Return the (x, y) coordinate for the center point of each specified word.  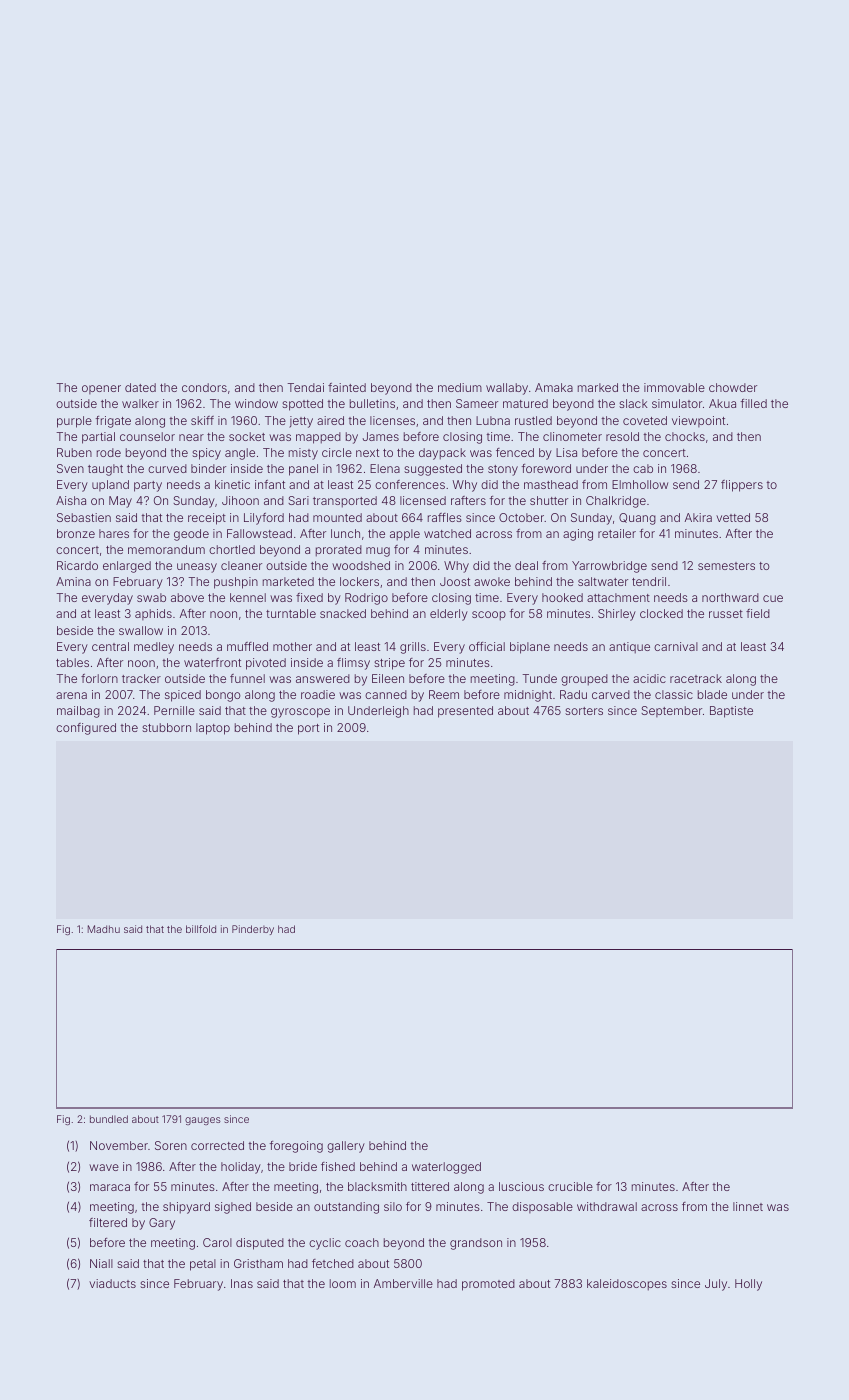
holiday (241, 1168)
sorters (584, 711)
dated (140, 387)
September (671, 711)
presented (465, 712)
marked (598, 387)
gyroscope (300, 713)
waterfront (212, 662)
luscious (521, 1186)
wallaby (507, 389)
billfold (201, 929)
